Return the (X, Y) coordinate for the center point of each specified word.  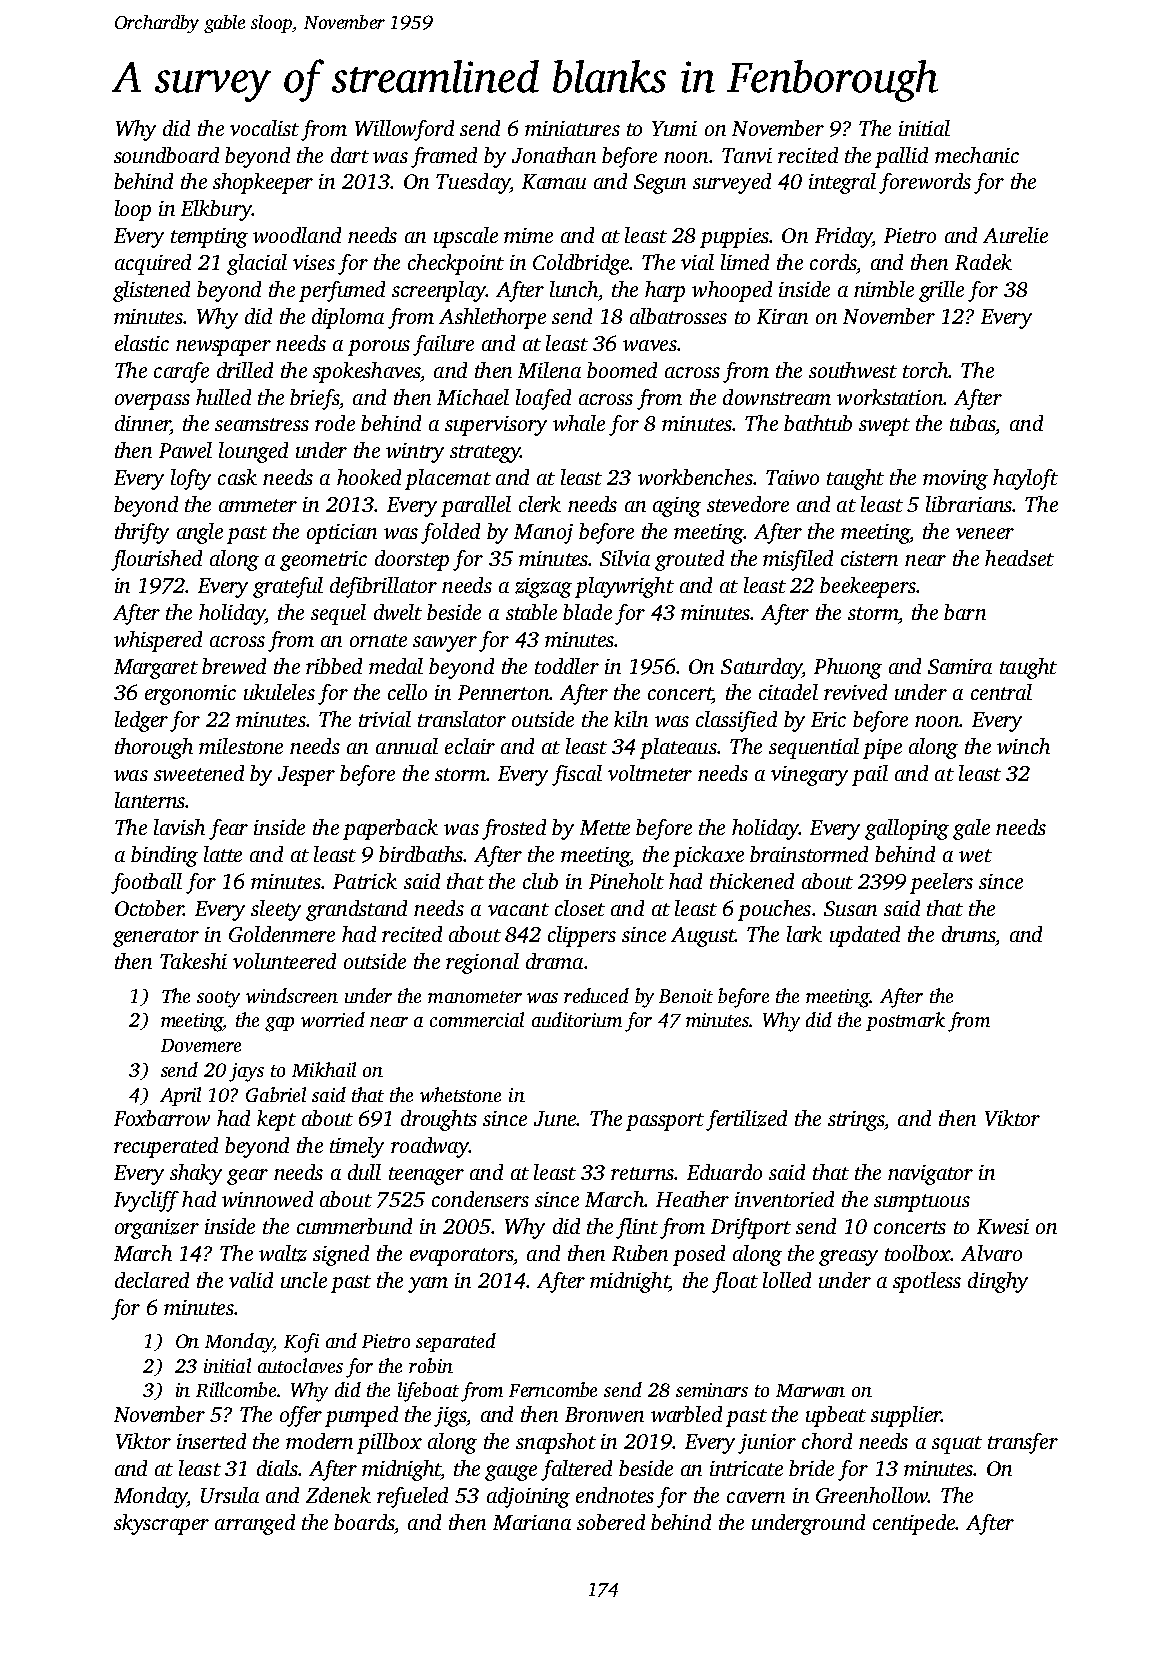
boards (364, 1522)
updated (865, 936)
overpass (152, 402)
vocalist (264, 128)
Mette (605, 827)
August (703, 937)
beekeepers (868, 587)
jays (246, 1072)
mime (528, 235)
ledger (141, 721)
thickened (752, 881)
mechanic (977, 155)
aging (677, 507)
